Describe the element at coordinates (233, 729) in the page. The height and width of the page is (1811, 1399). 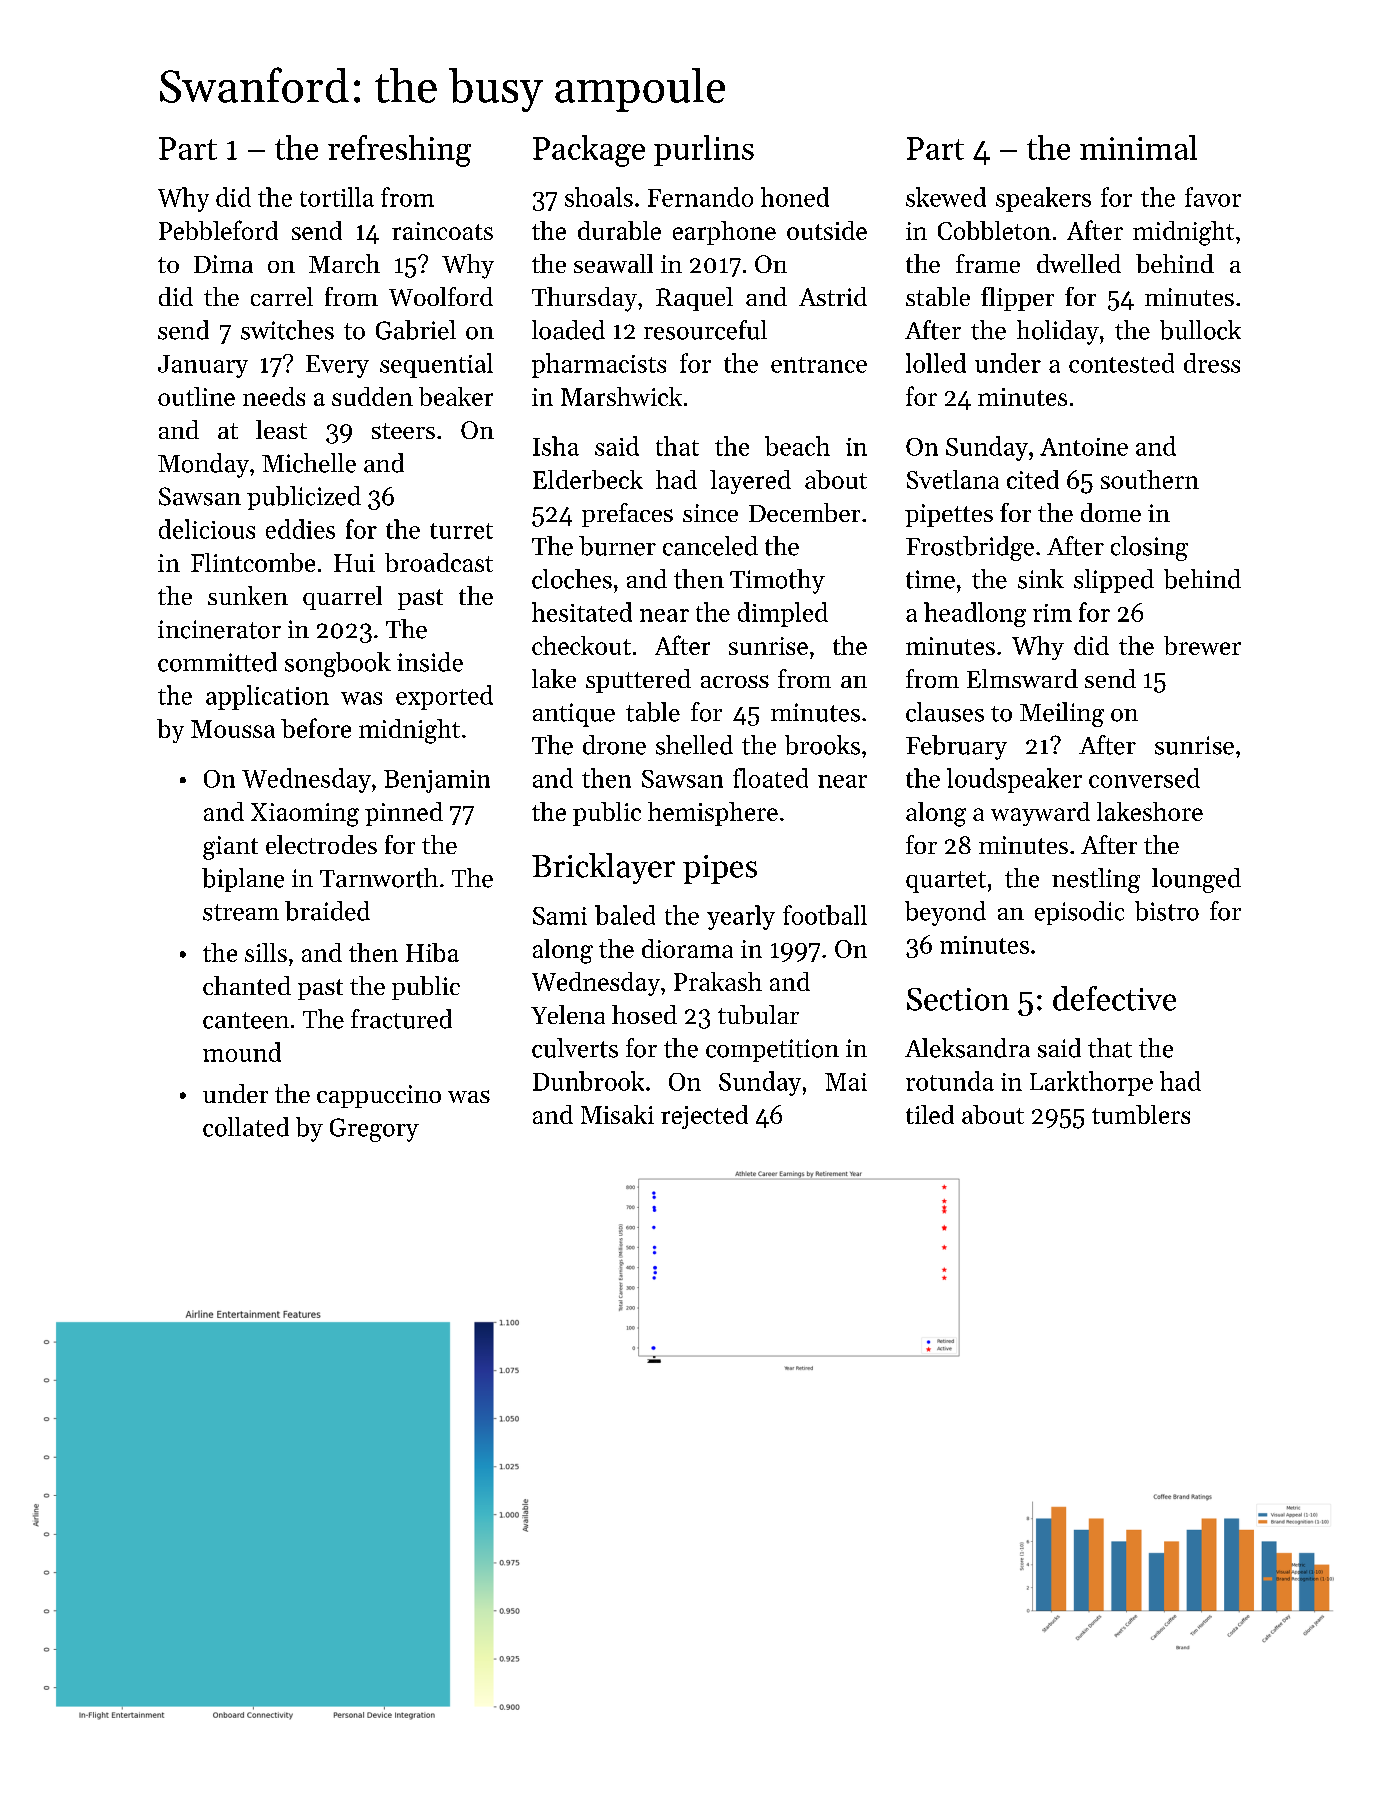
I see `Moussa` at that location.
